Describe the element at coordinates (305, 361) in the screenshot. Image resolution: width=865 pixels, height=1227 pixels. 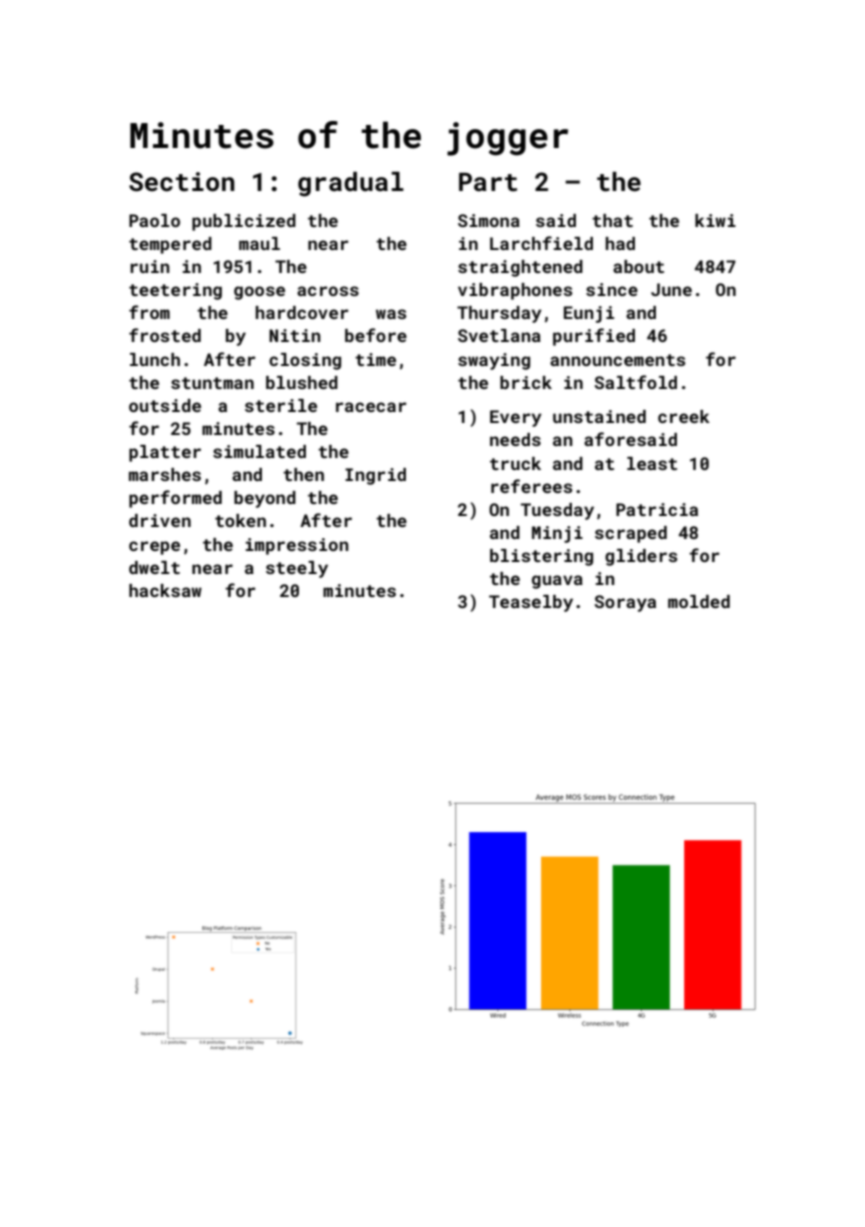
I see `closing` at that location.
